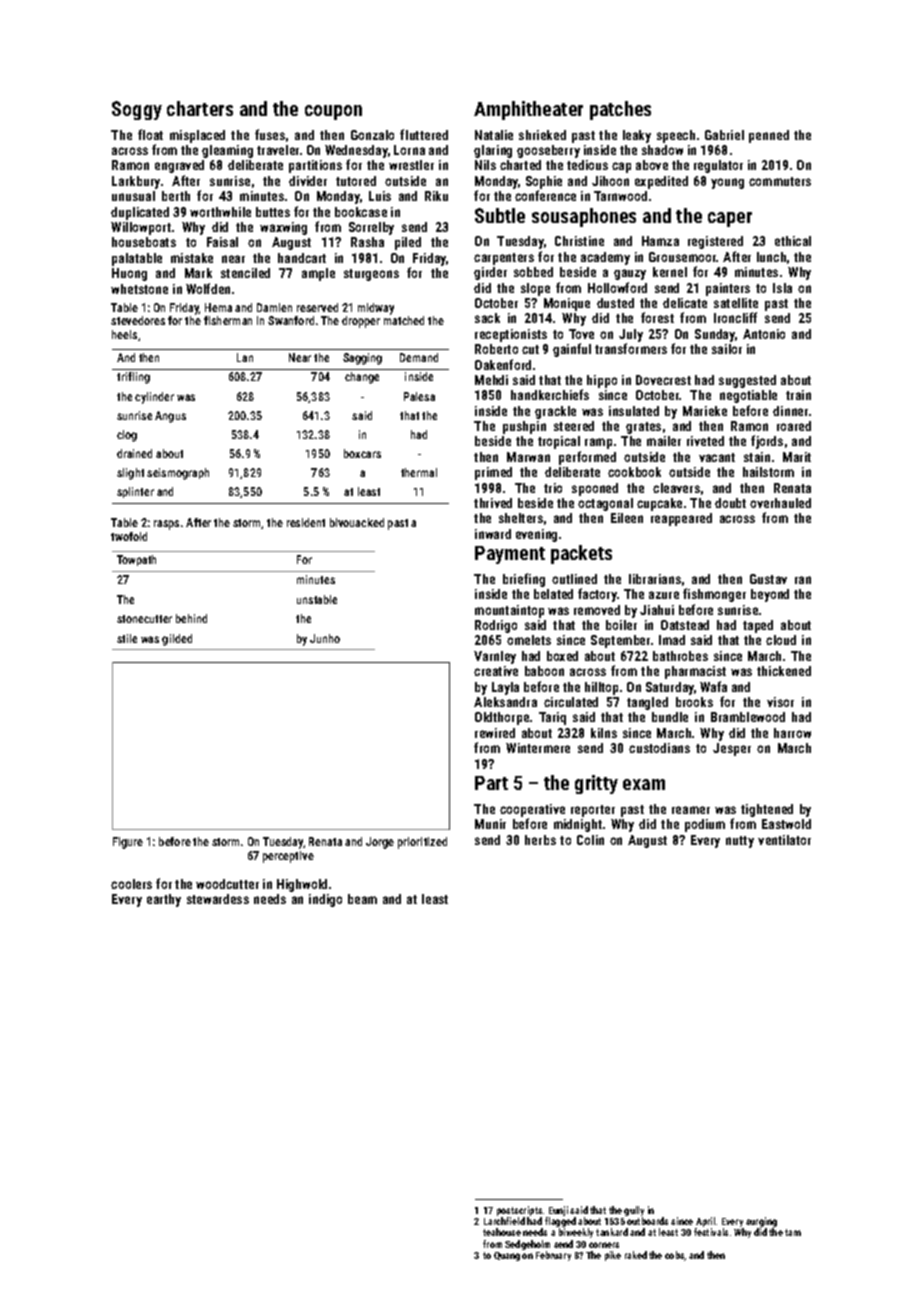  I want to click on Hema, so click(218, 307).
